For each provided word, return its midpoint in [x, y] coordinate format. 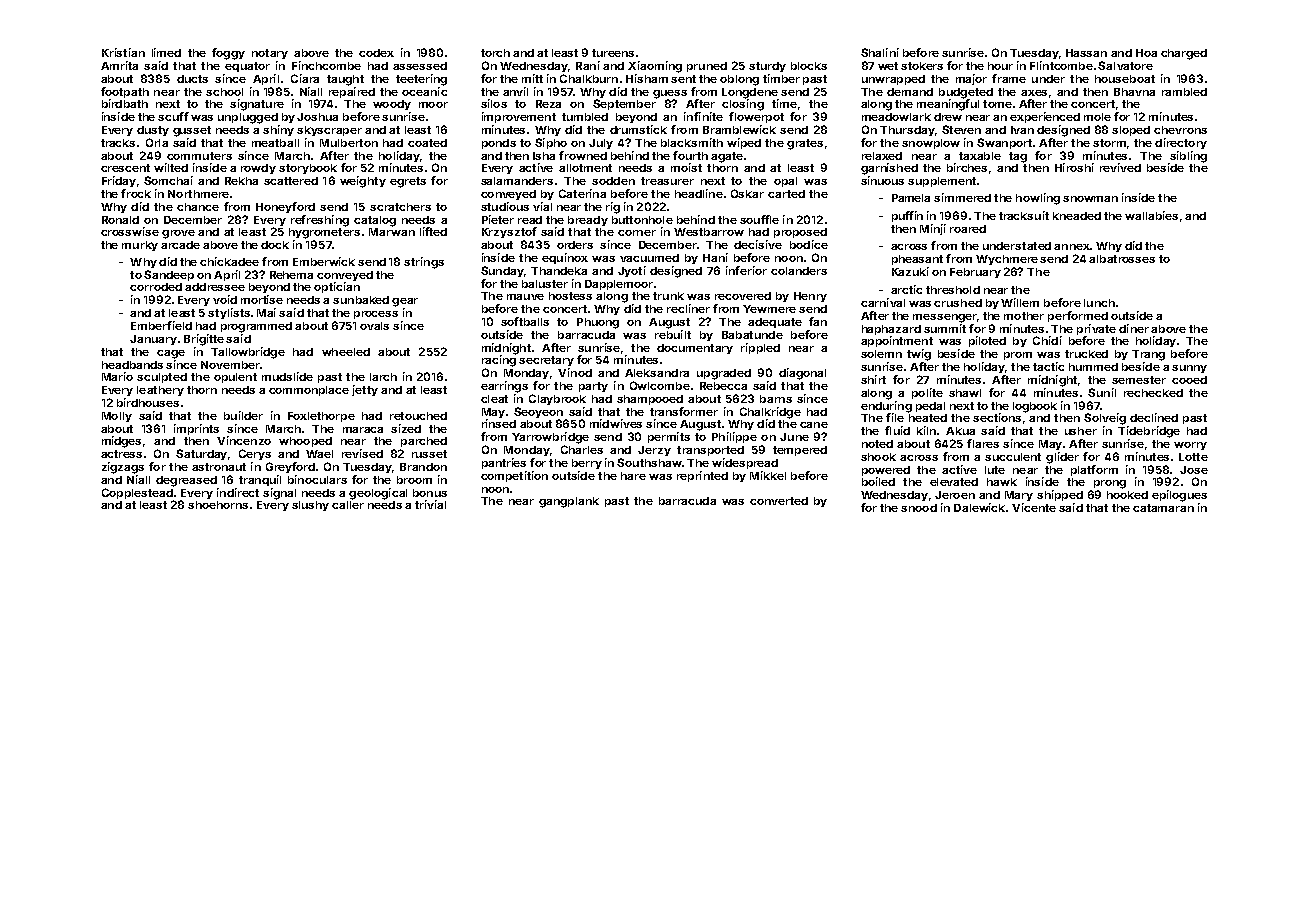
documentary [695, 349]
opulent [235, 378]
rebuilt [673, 334]
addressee [215, 287]
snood [919, 508]
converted [779, 501]
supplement [942, 182]
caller [348, 505]
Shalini [880, 52]
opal [785, 182]
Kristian [123, 52]
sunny [1189, 369]
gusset [192, 131]
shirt [873, 379]
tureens [613, 53]
